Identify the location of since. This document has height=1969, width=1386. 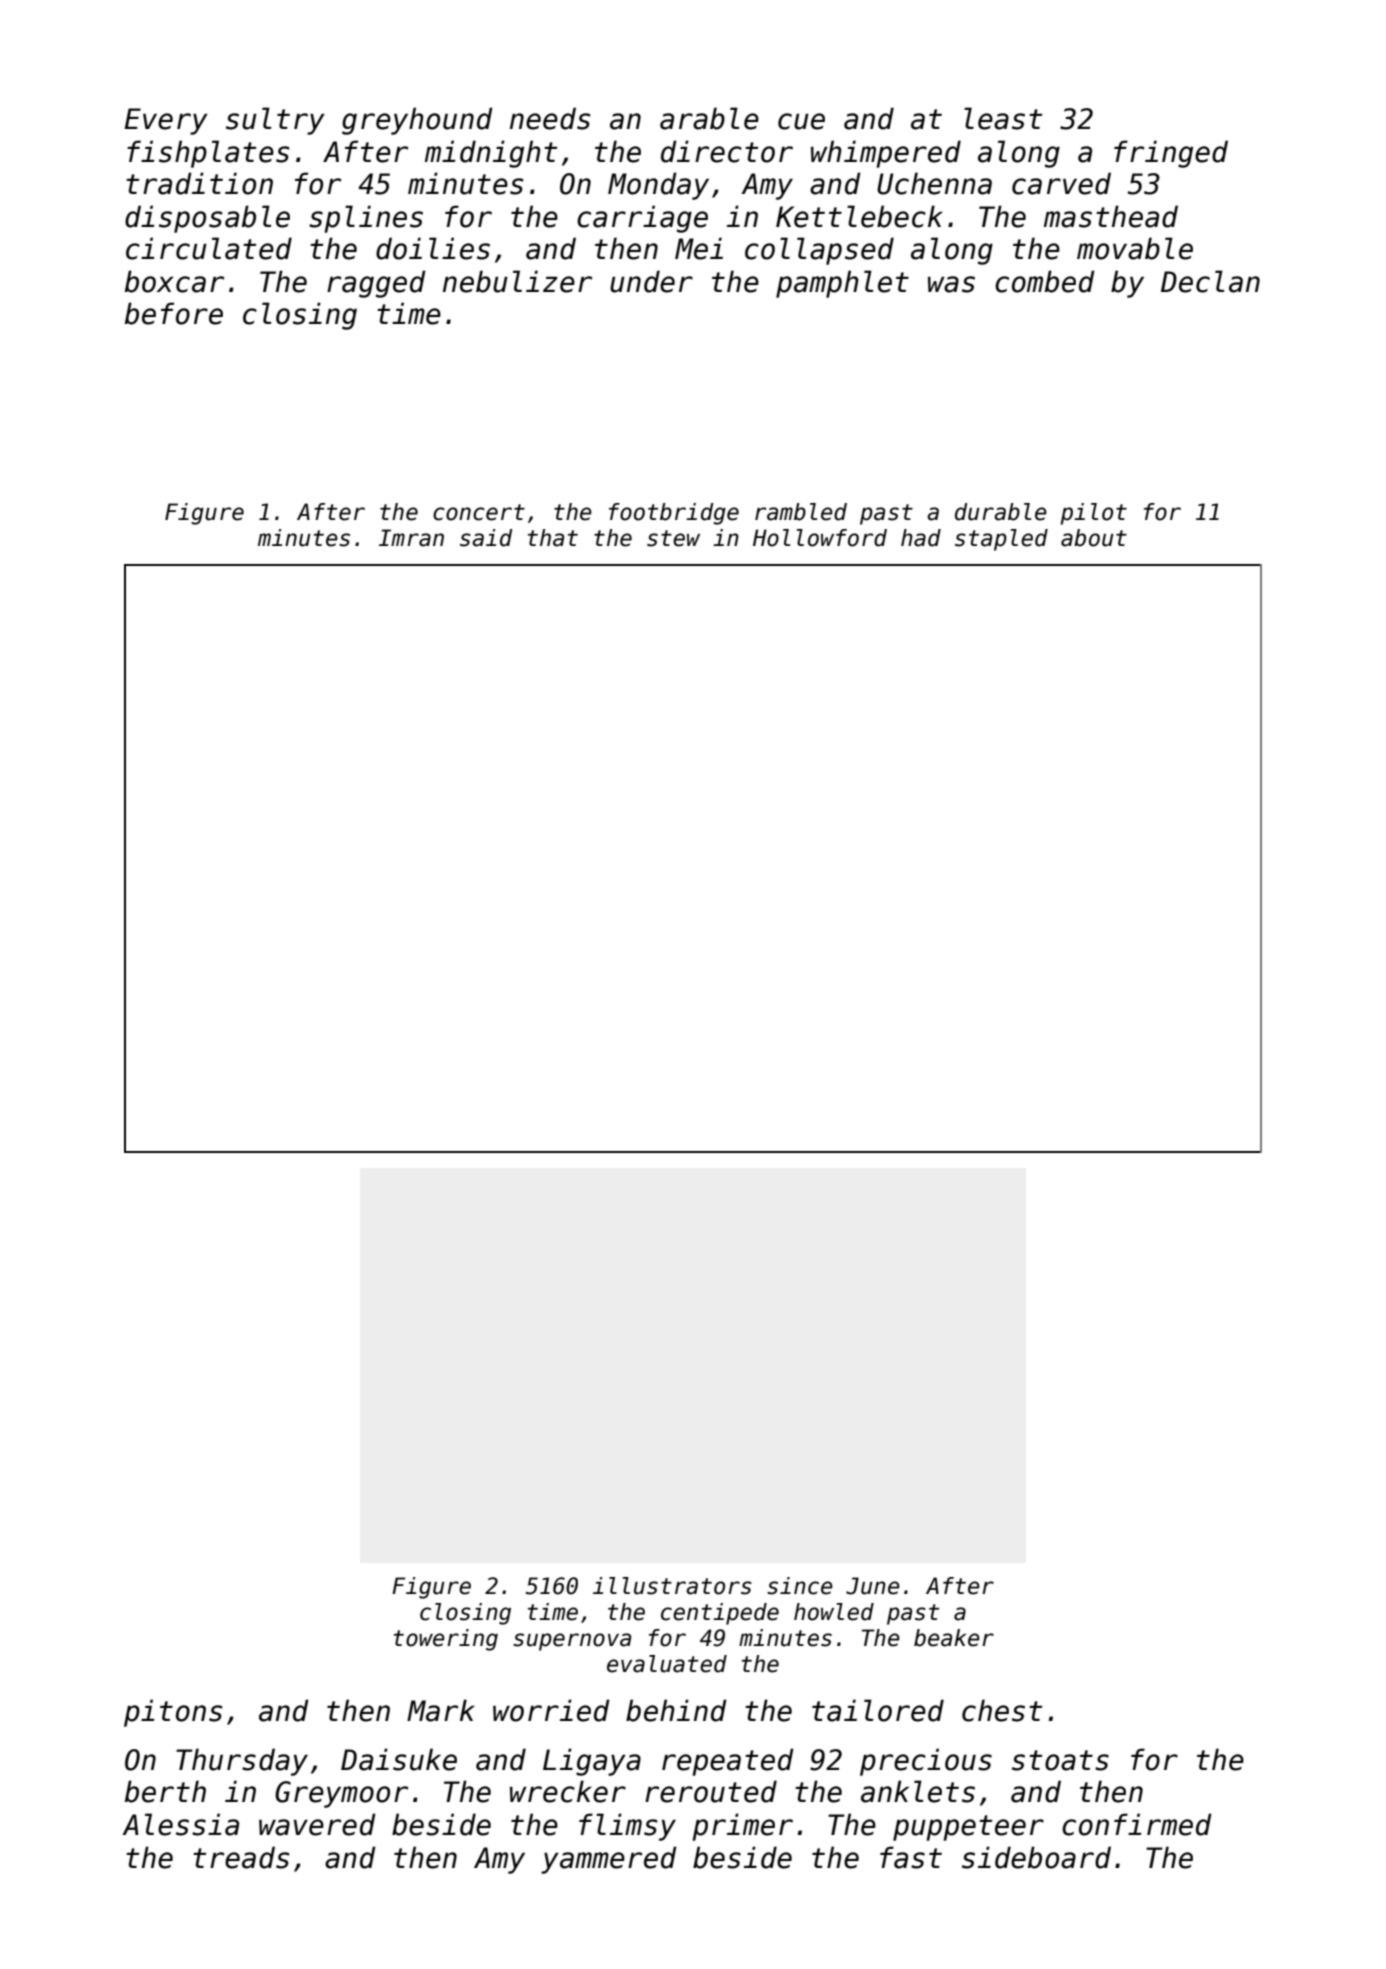
(800, 1586).
